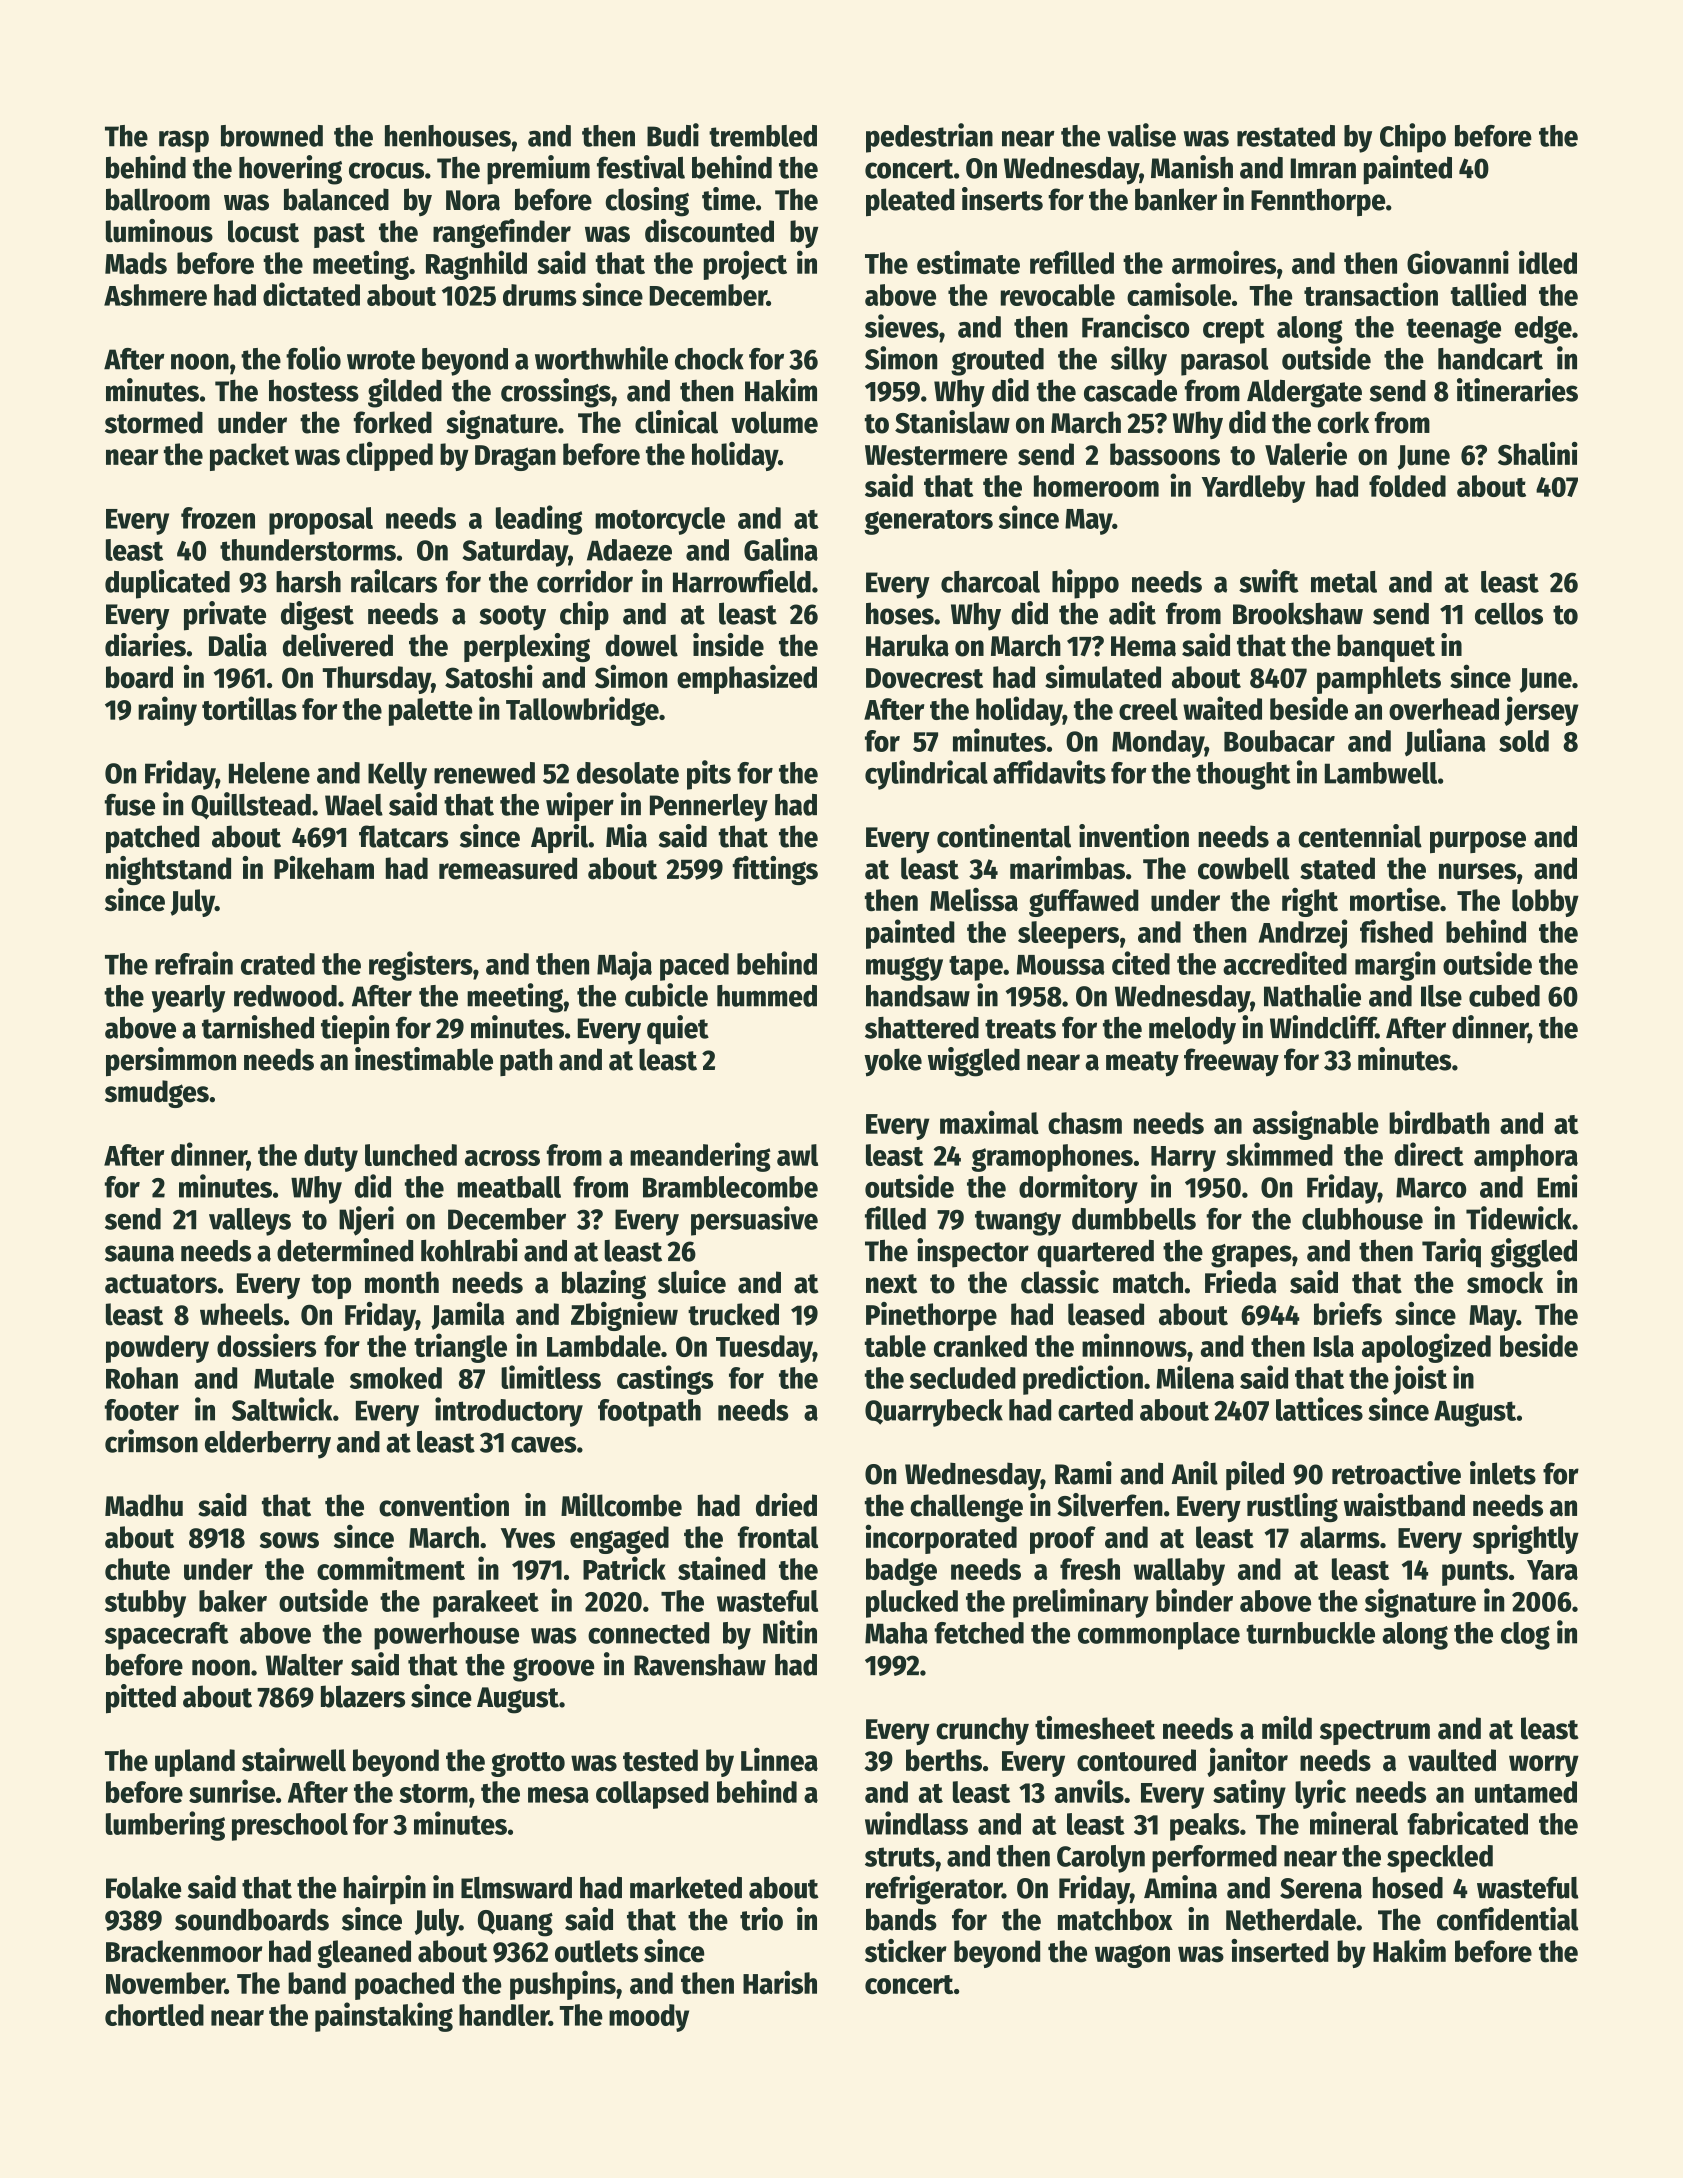 The height and width of the screenshot is (2178, 1683). I want to click on Budi, so click(673, 135).
